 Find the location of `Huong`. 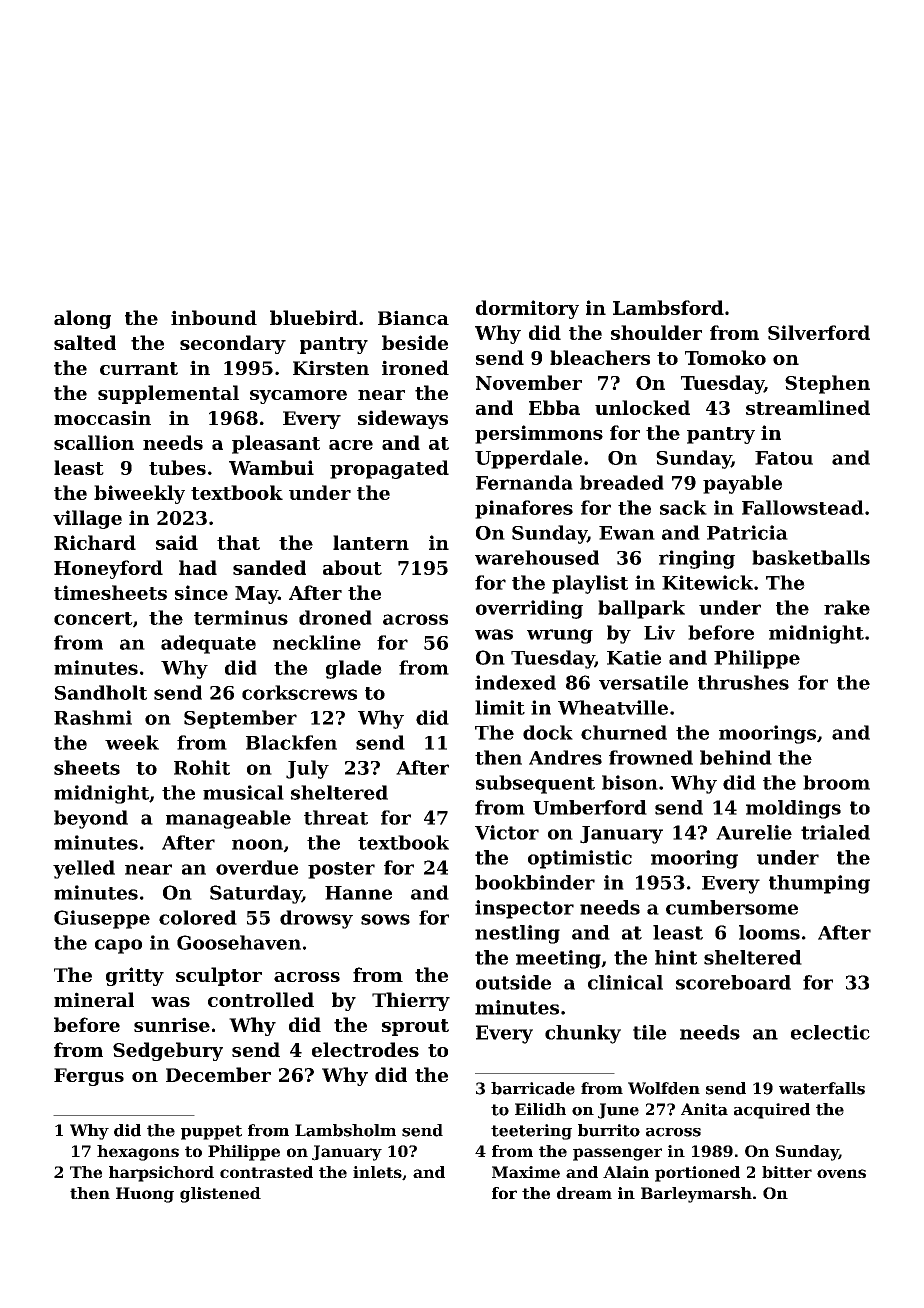

Huong is located at coordinates (145, 1195).
